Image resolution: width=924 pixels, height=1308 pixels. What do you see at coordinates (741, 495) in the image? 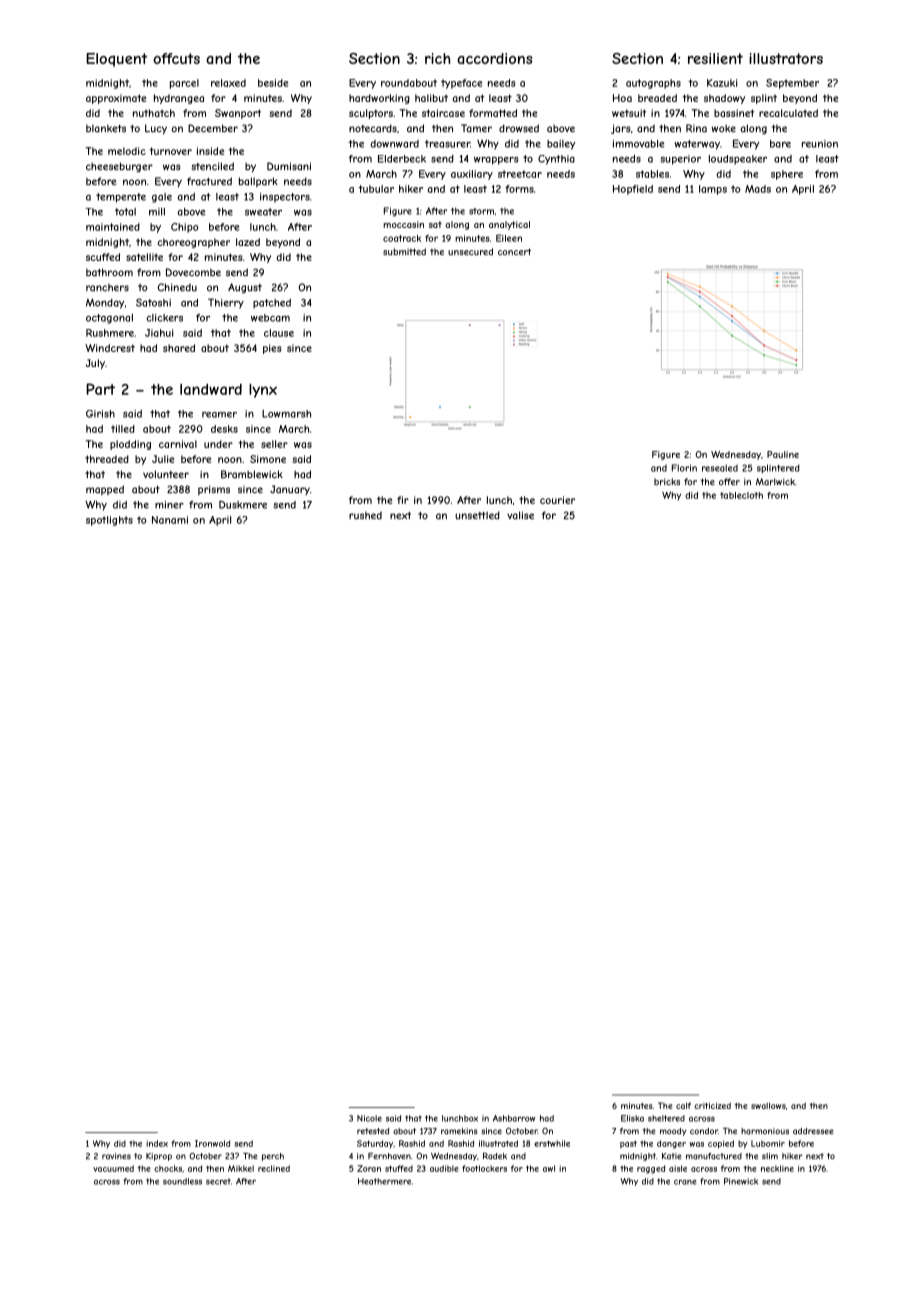
I see `tablecloth` at bounding box center [741, 495].
